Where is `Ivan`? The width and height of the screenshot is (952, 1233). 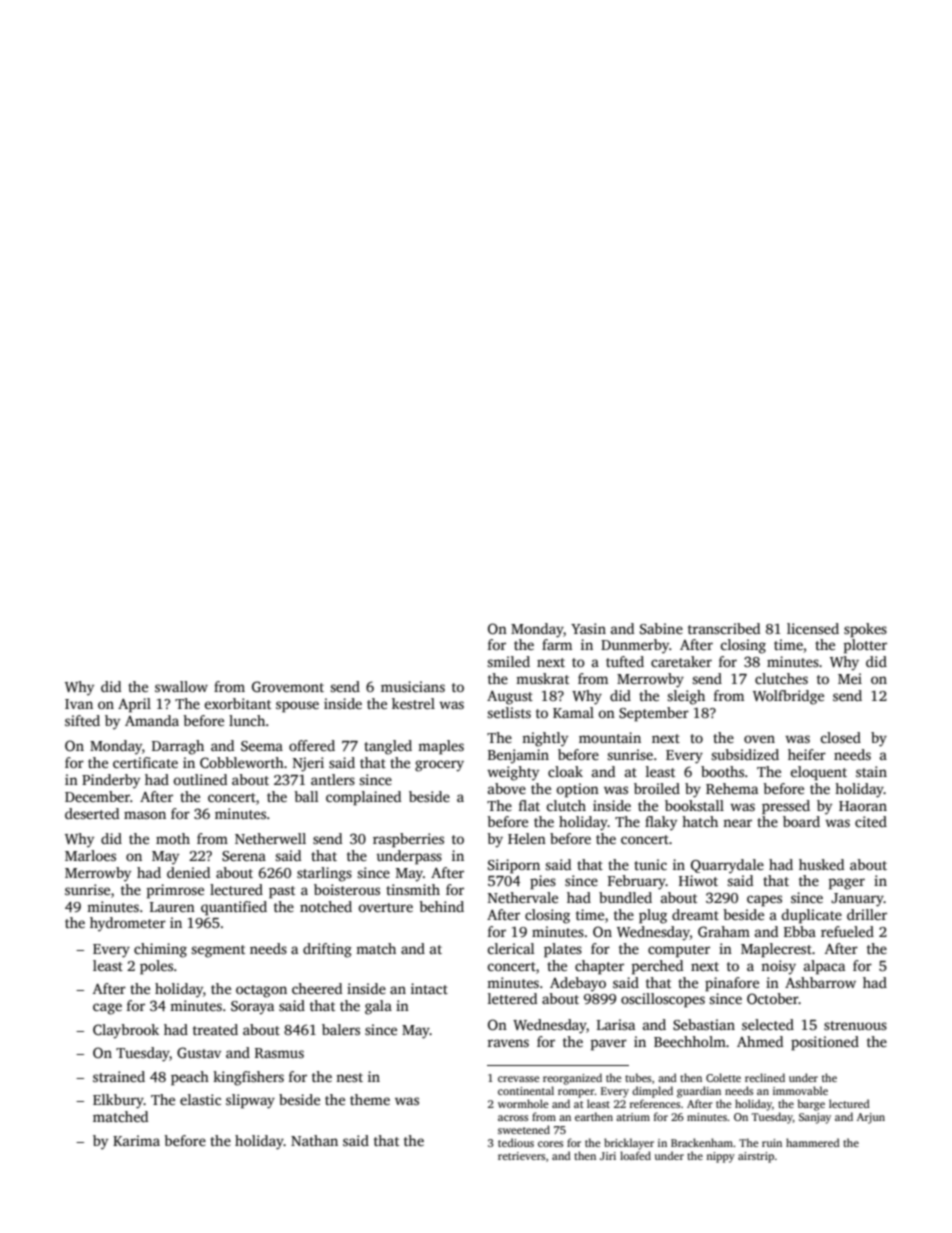
Ivan is located at coordinates (79, 704).
